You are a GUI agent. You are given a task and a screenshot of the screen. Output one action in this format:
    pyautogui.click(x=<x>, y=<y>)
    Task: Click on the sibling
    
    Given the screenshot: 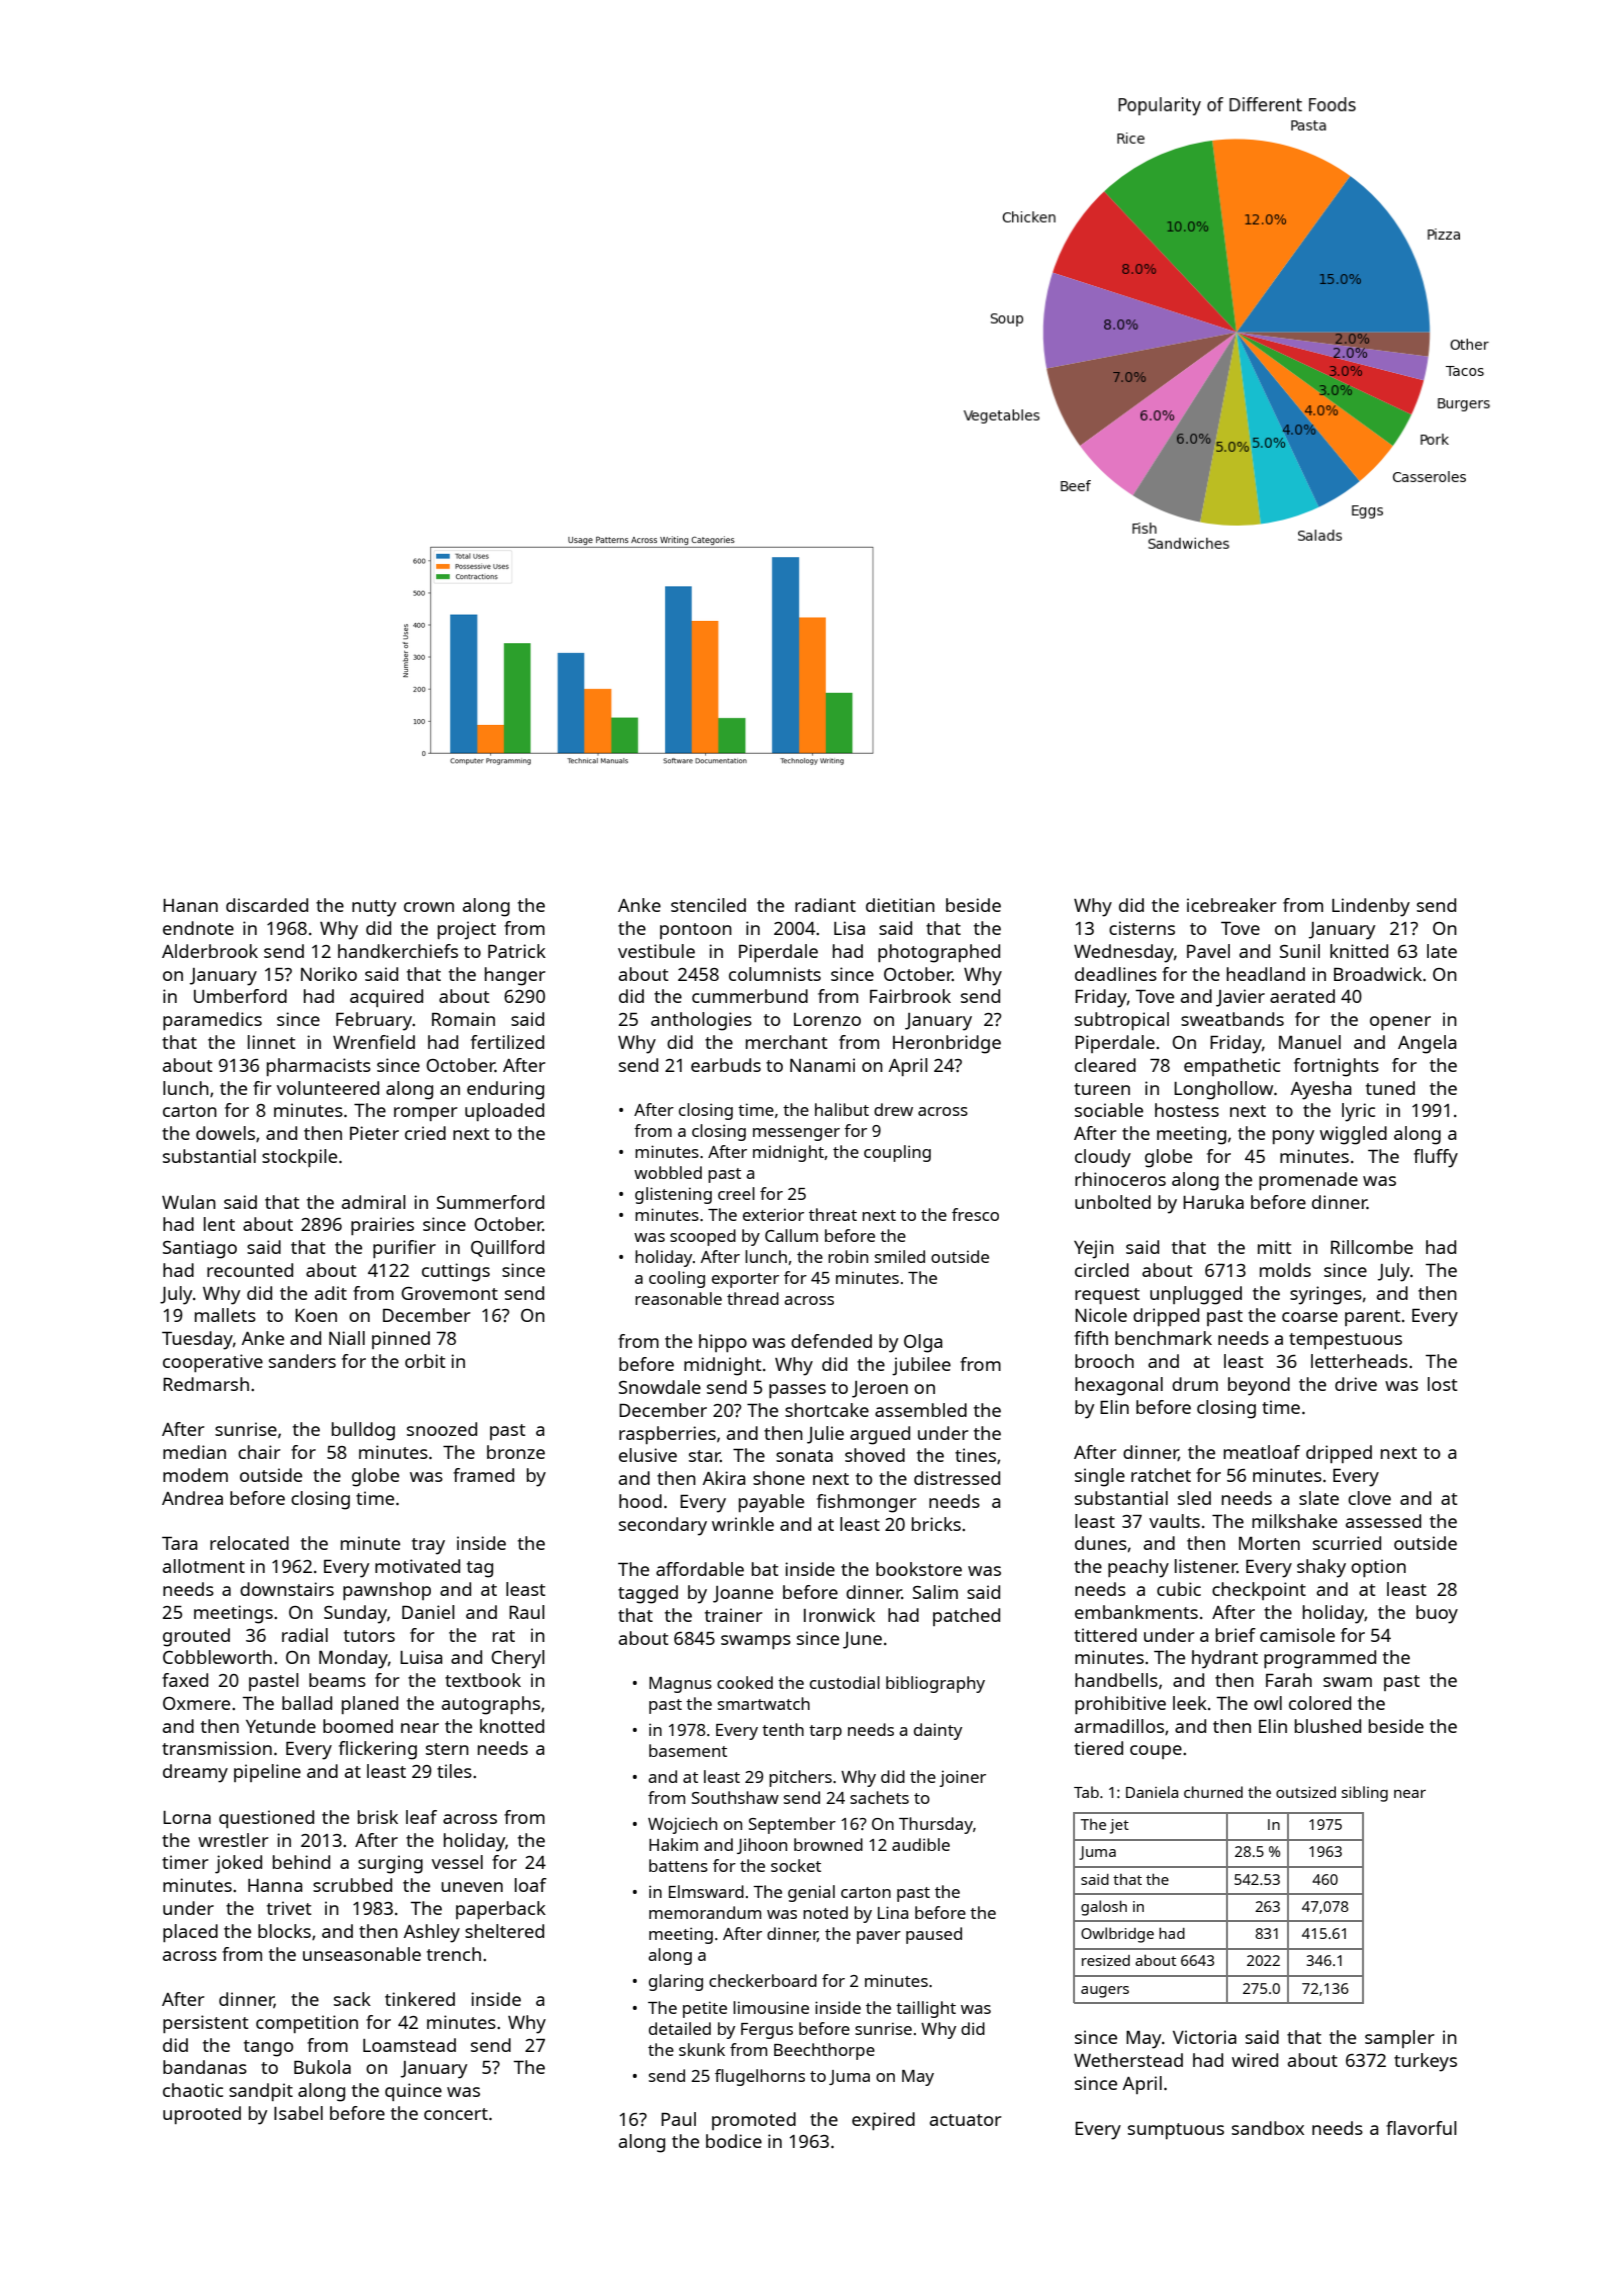 What is the action you would take?
    pyautogui.click(x=1364, y=1794)
